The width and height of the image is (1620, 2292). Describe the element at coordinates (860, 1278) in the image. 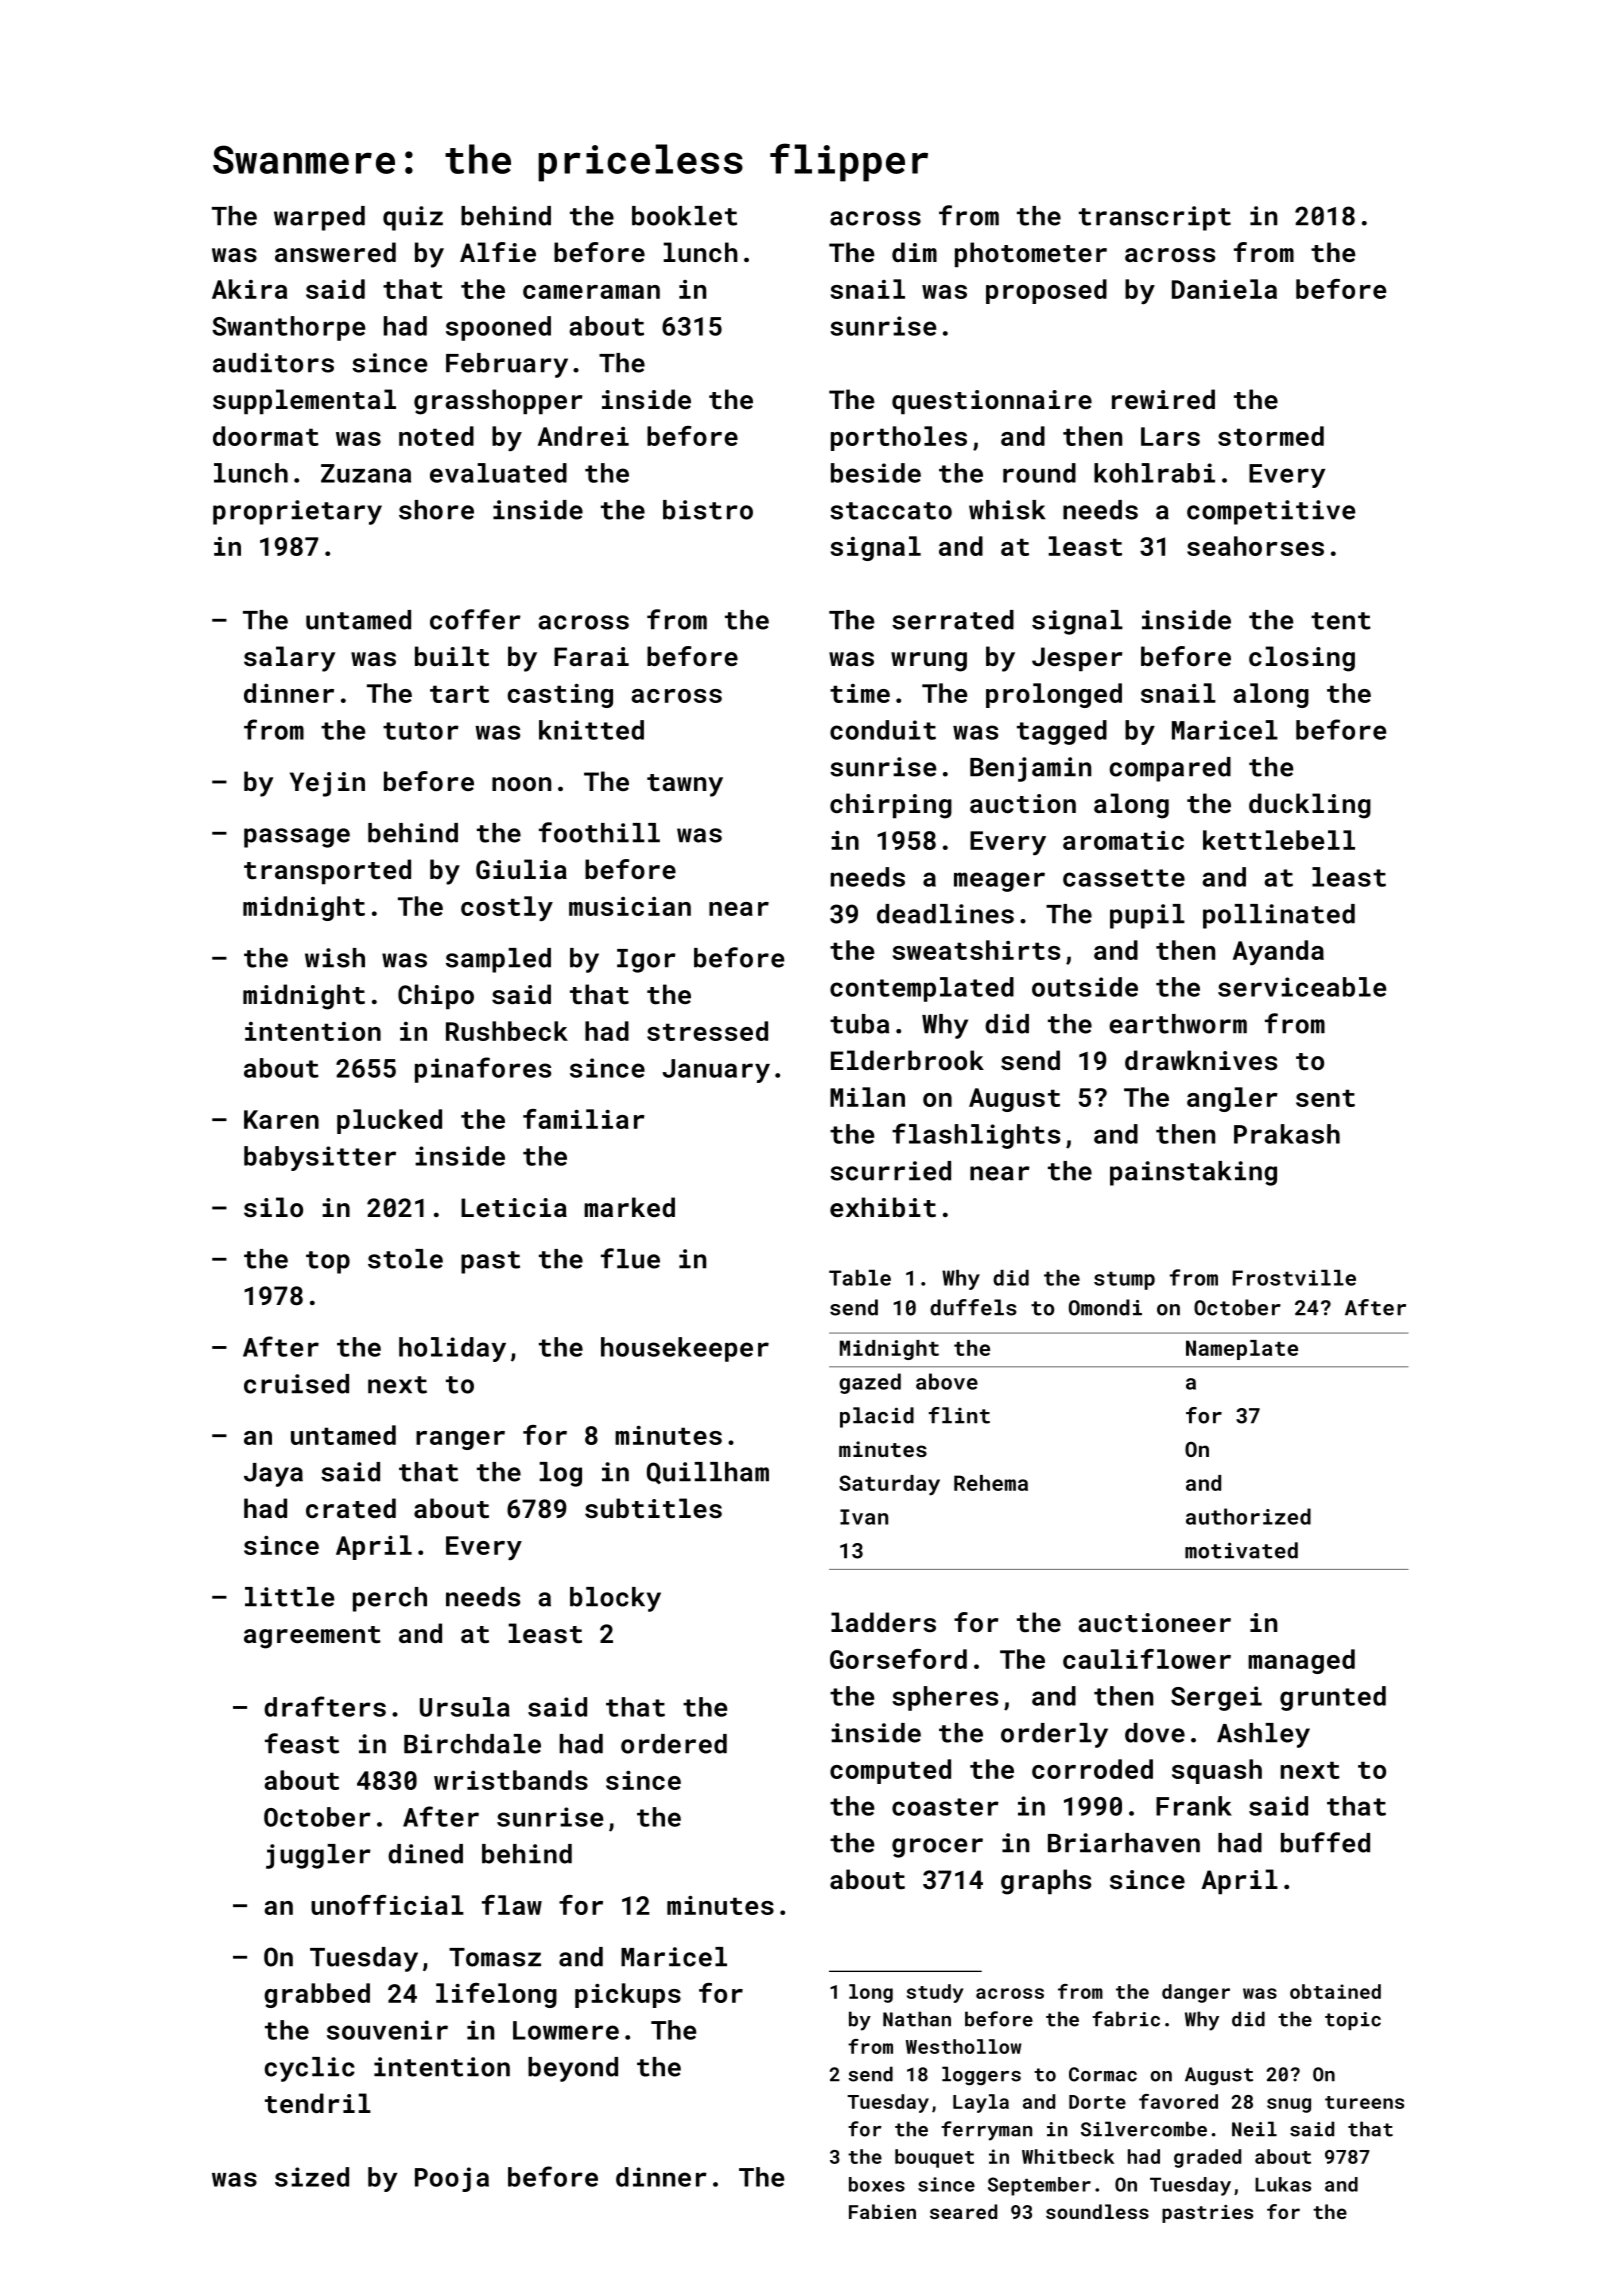

I see `Table` at that location.
